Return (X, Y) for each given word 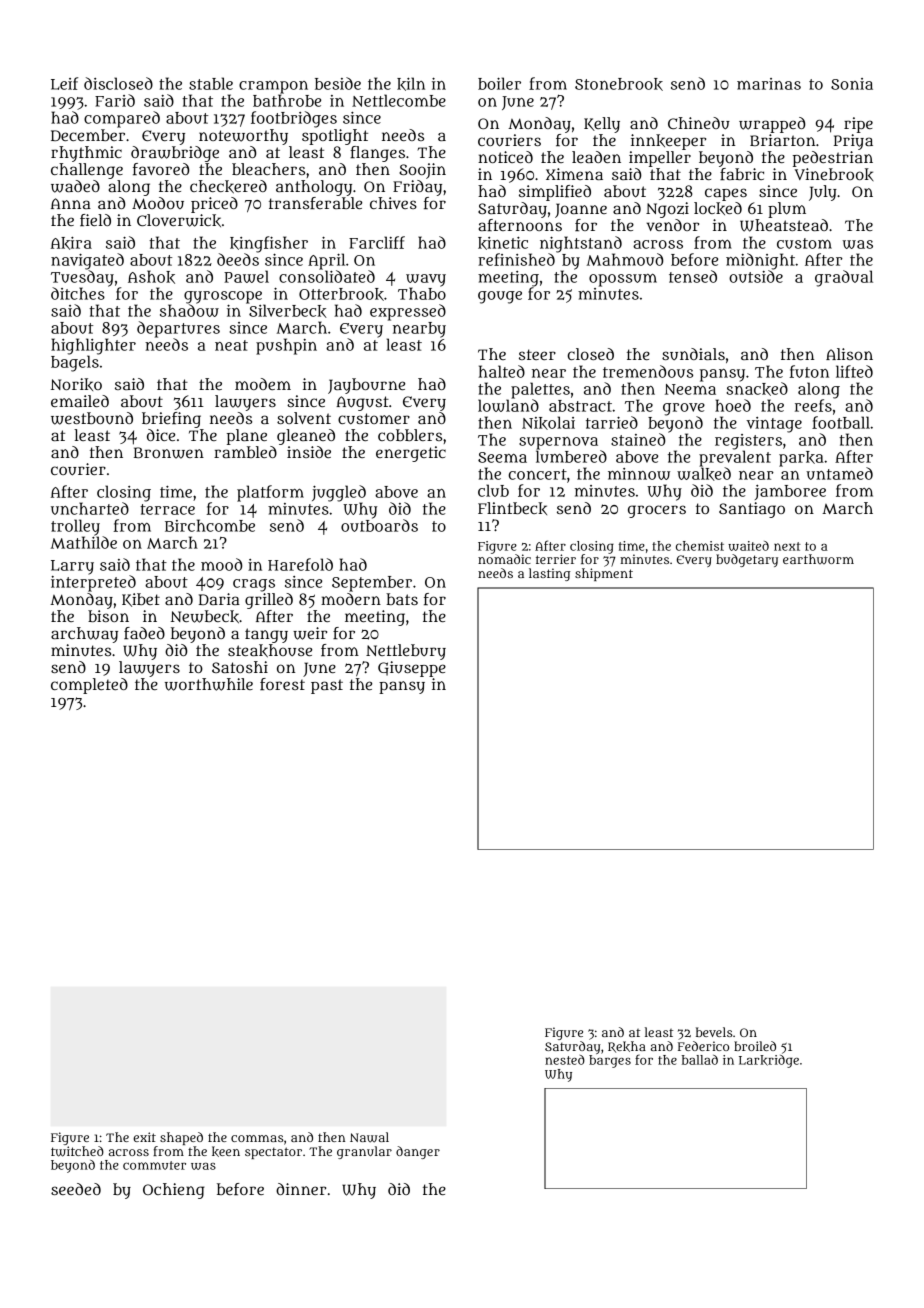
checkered (228, 187)
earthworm (818, 559)
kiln (411, 84)
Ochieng (174, 1191)
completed (89, 686)
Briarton (782, 140)
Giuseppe (412, 669)
